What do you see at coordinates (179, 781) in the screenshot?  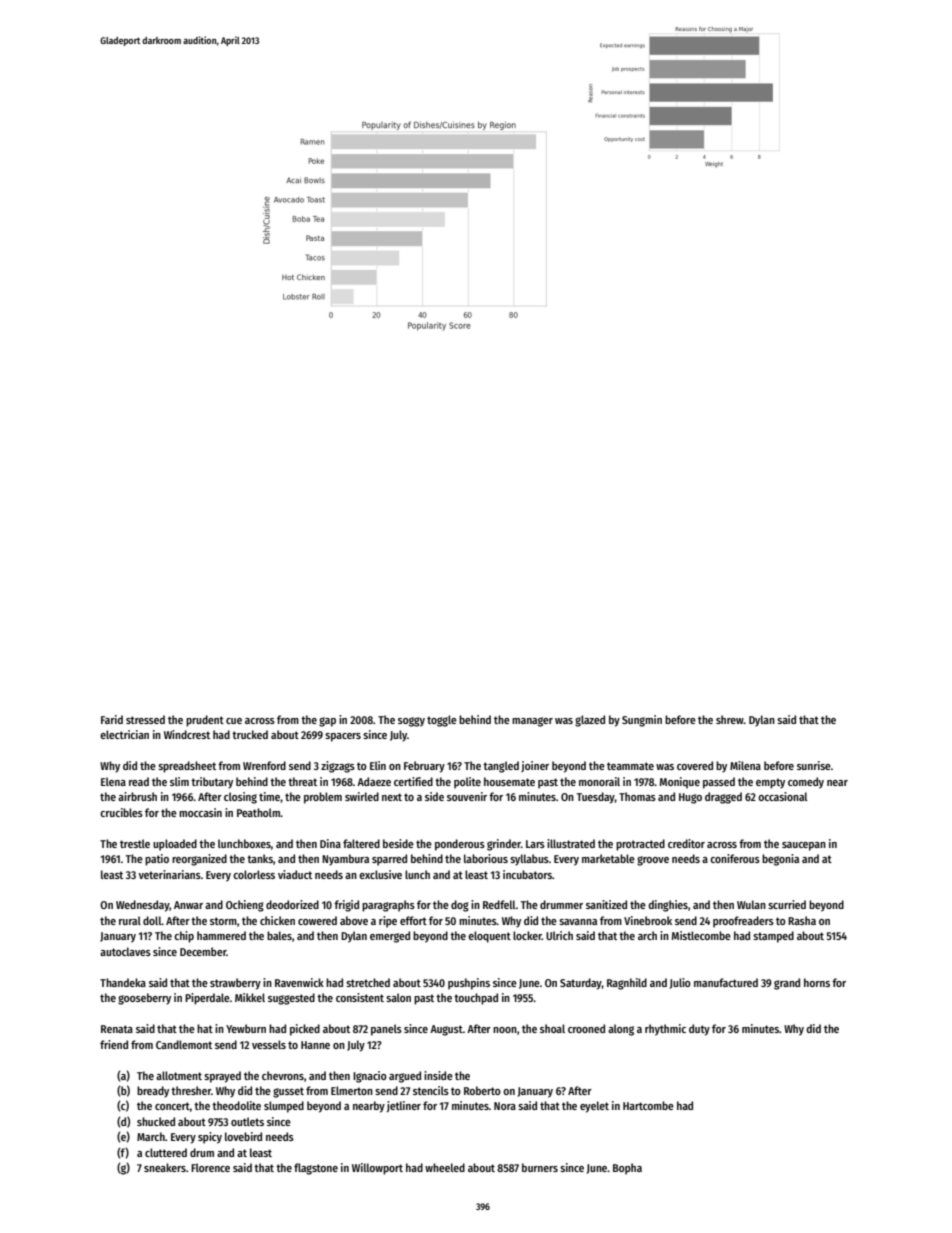 I see `slim` at bounding box center [179, 781].
